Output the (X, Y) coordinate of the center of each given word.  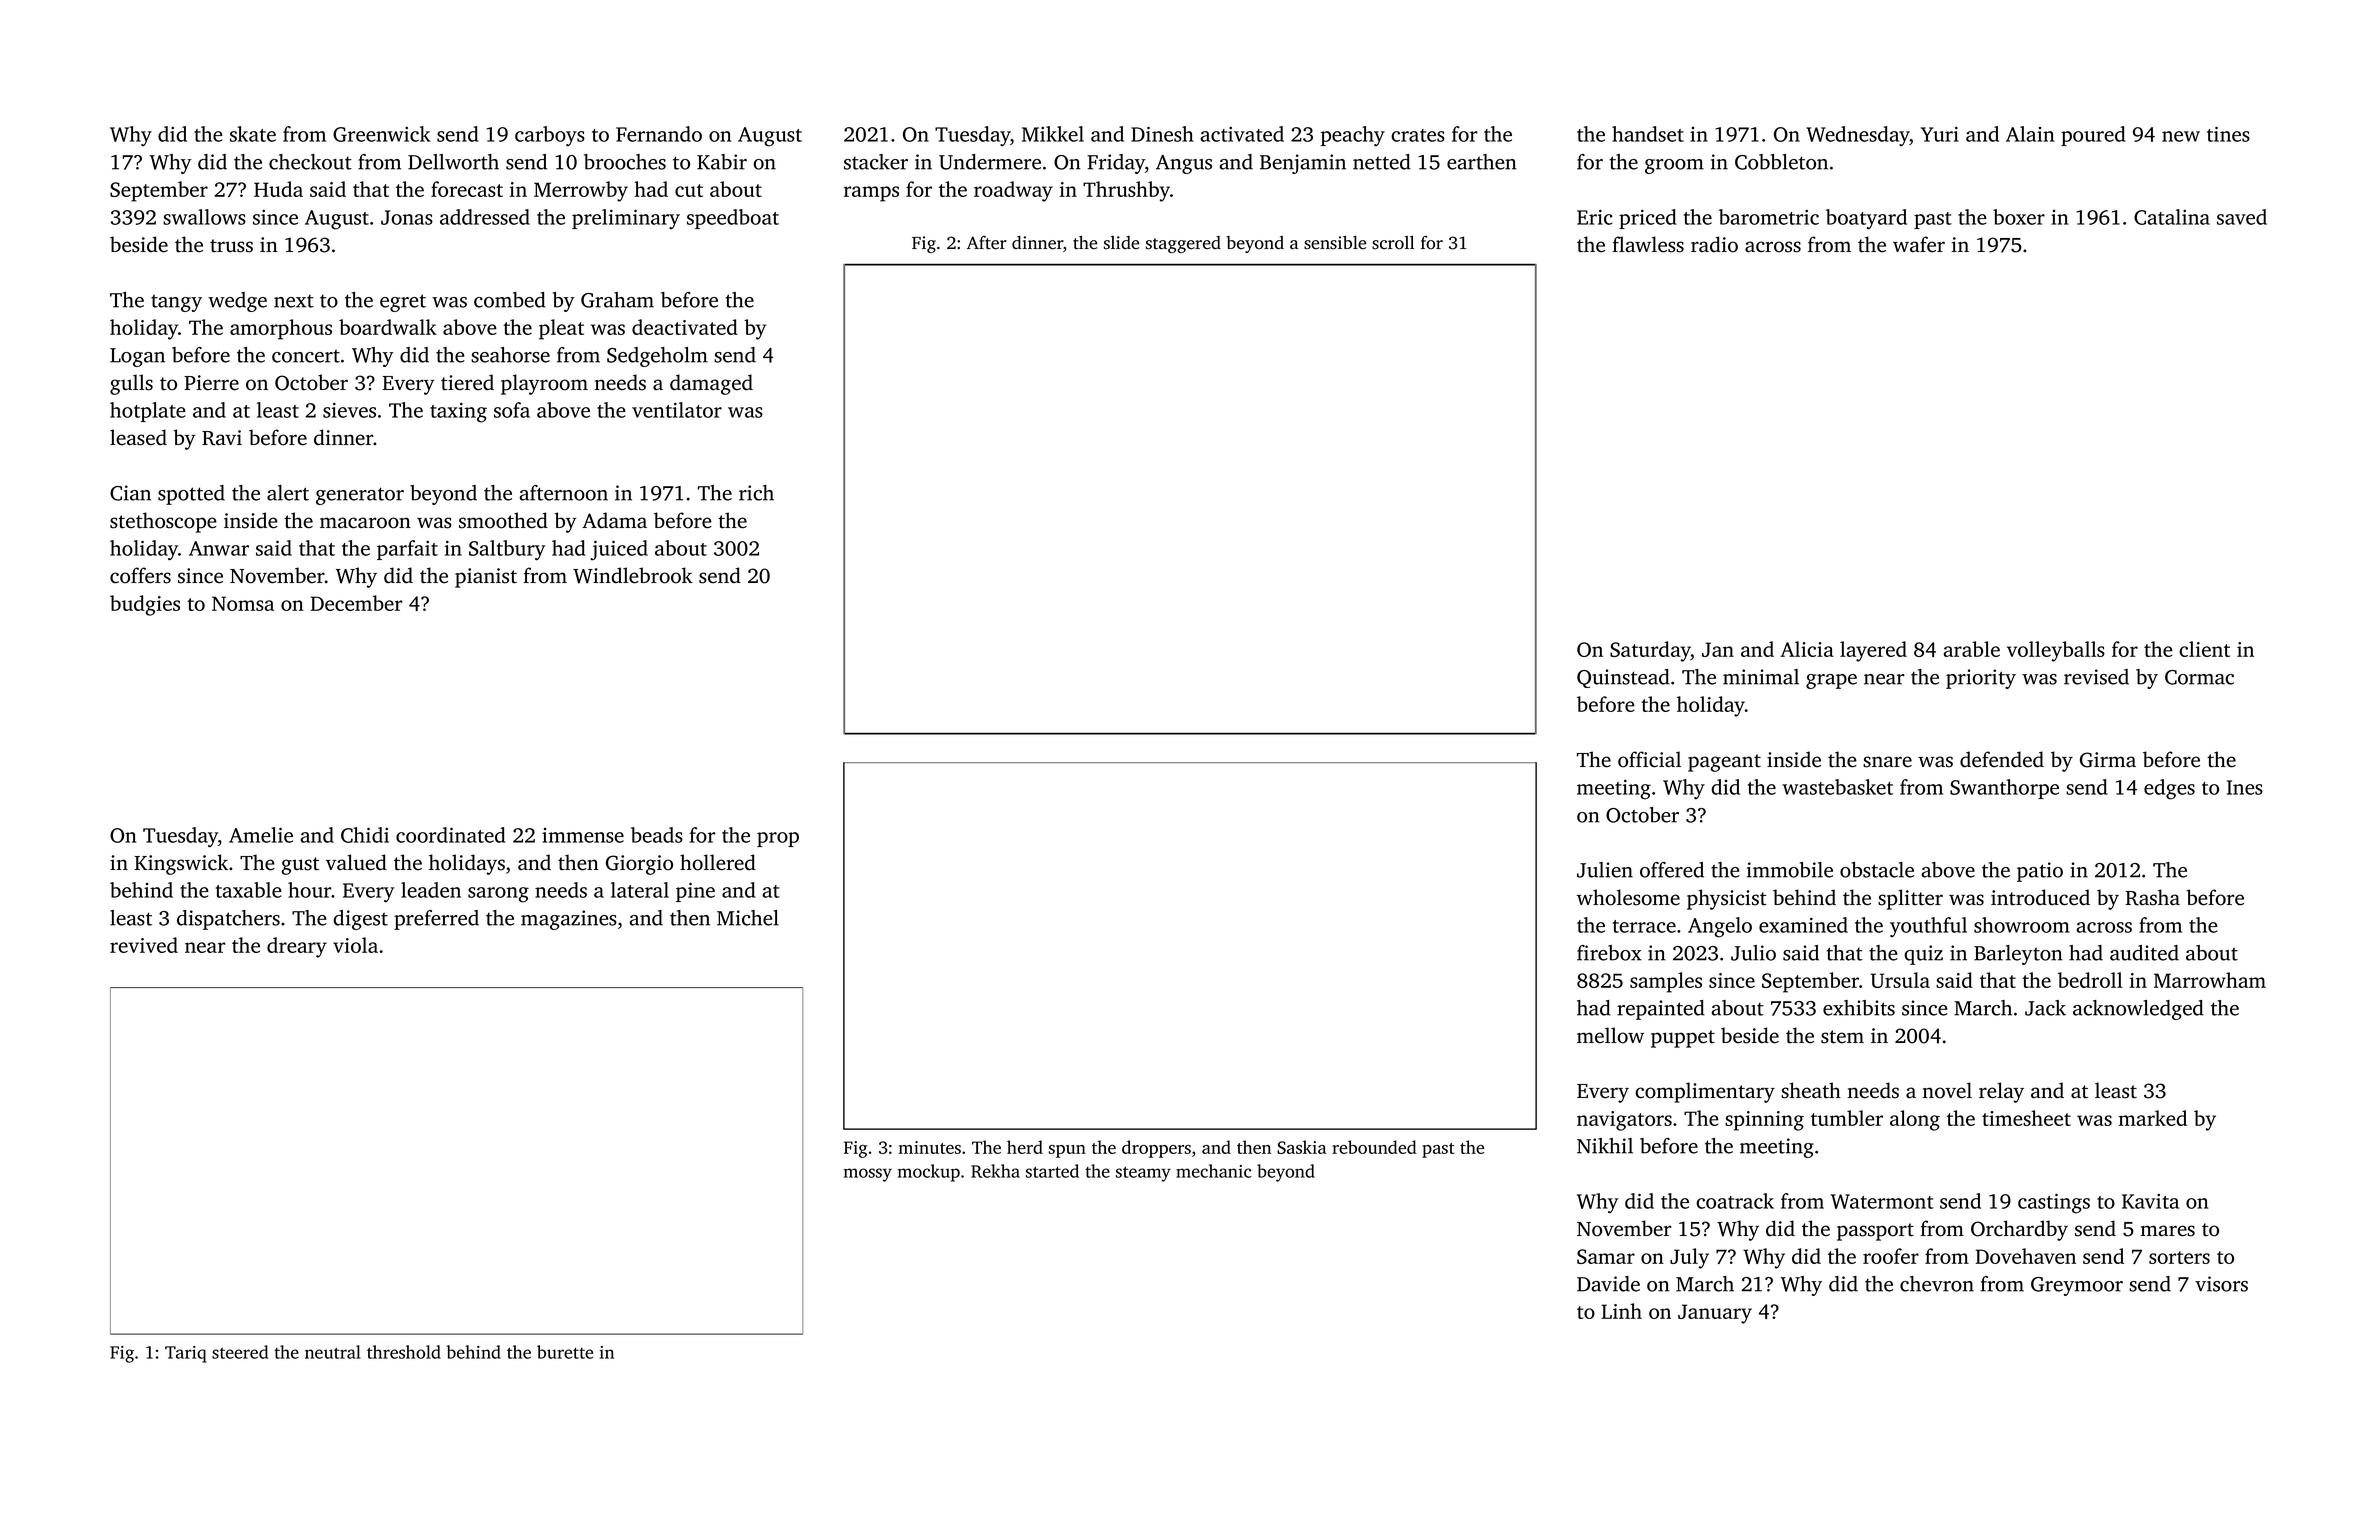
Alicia (1807, 649)
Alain (2030, 134)
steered (240, 1352)
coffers (140, 575)
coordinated (451, 835)
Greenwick (382, 134)
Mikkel (1053, 134)
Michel (748, 918)
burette (565, 1352)
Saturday (1650, 651)
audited (2144, 953)
